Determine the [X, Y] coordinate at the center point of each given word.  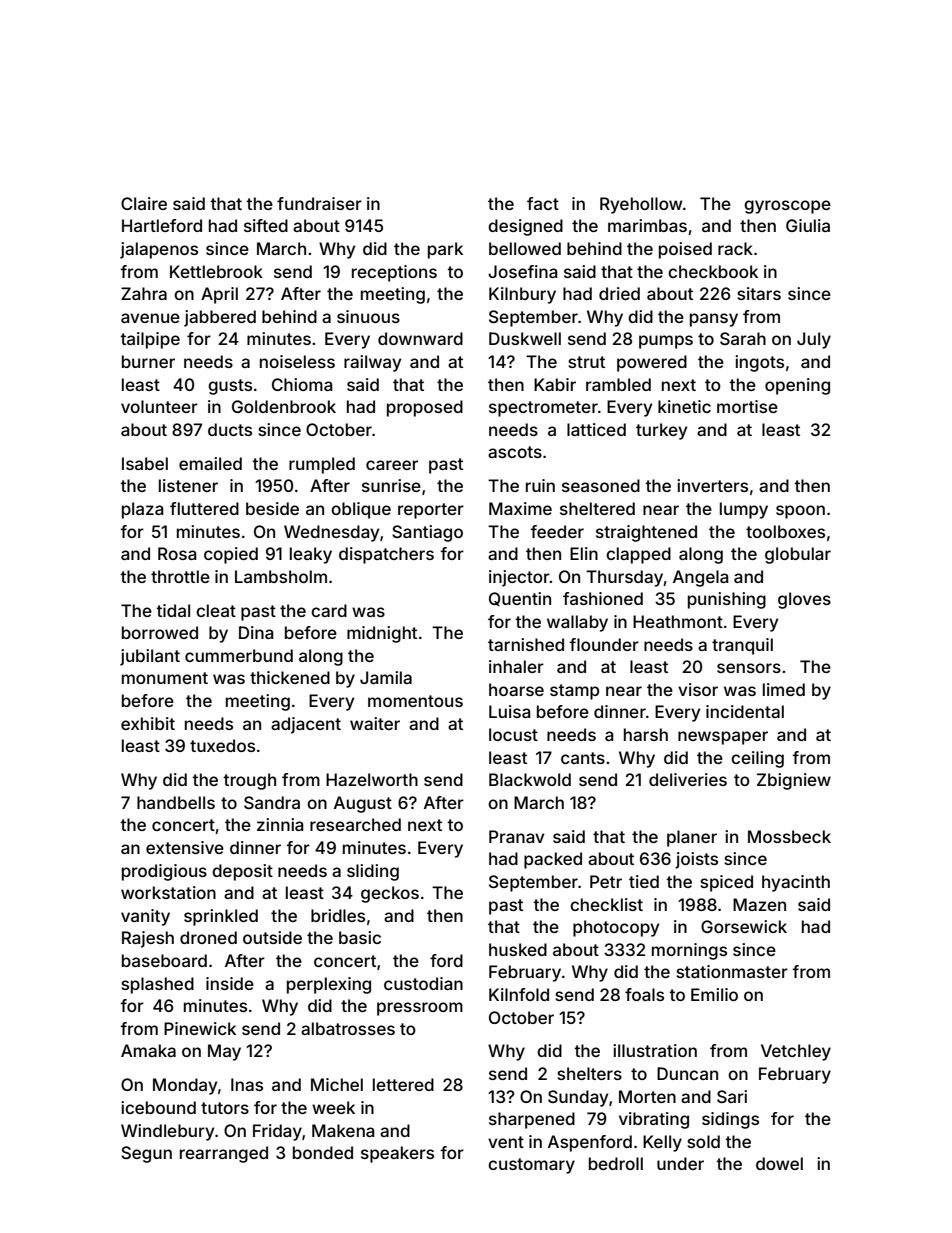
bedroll [616, 1163]
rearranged [224, 1154]
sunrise [391, 485]
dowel [779, 1163]
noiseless [297, 361]
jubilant [150, 657]
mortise [747, 406]
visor [698, 689]
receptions [394, 273]
